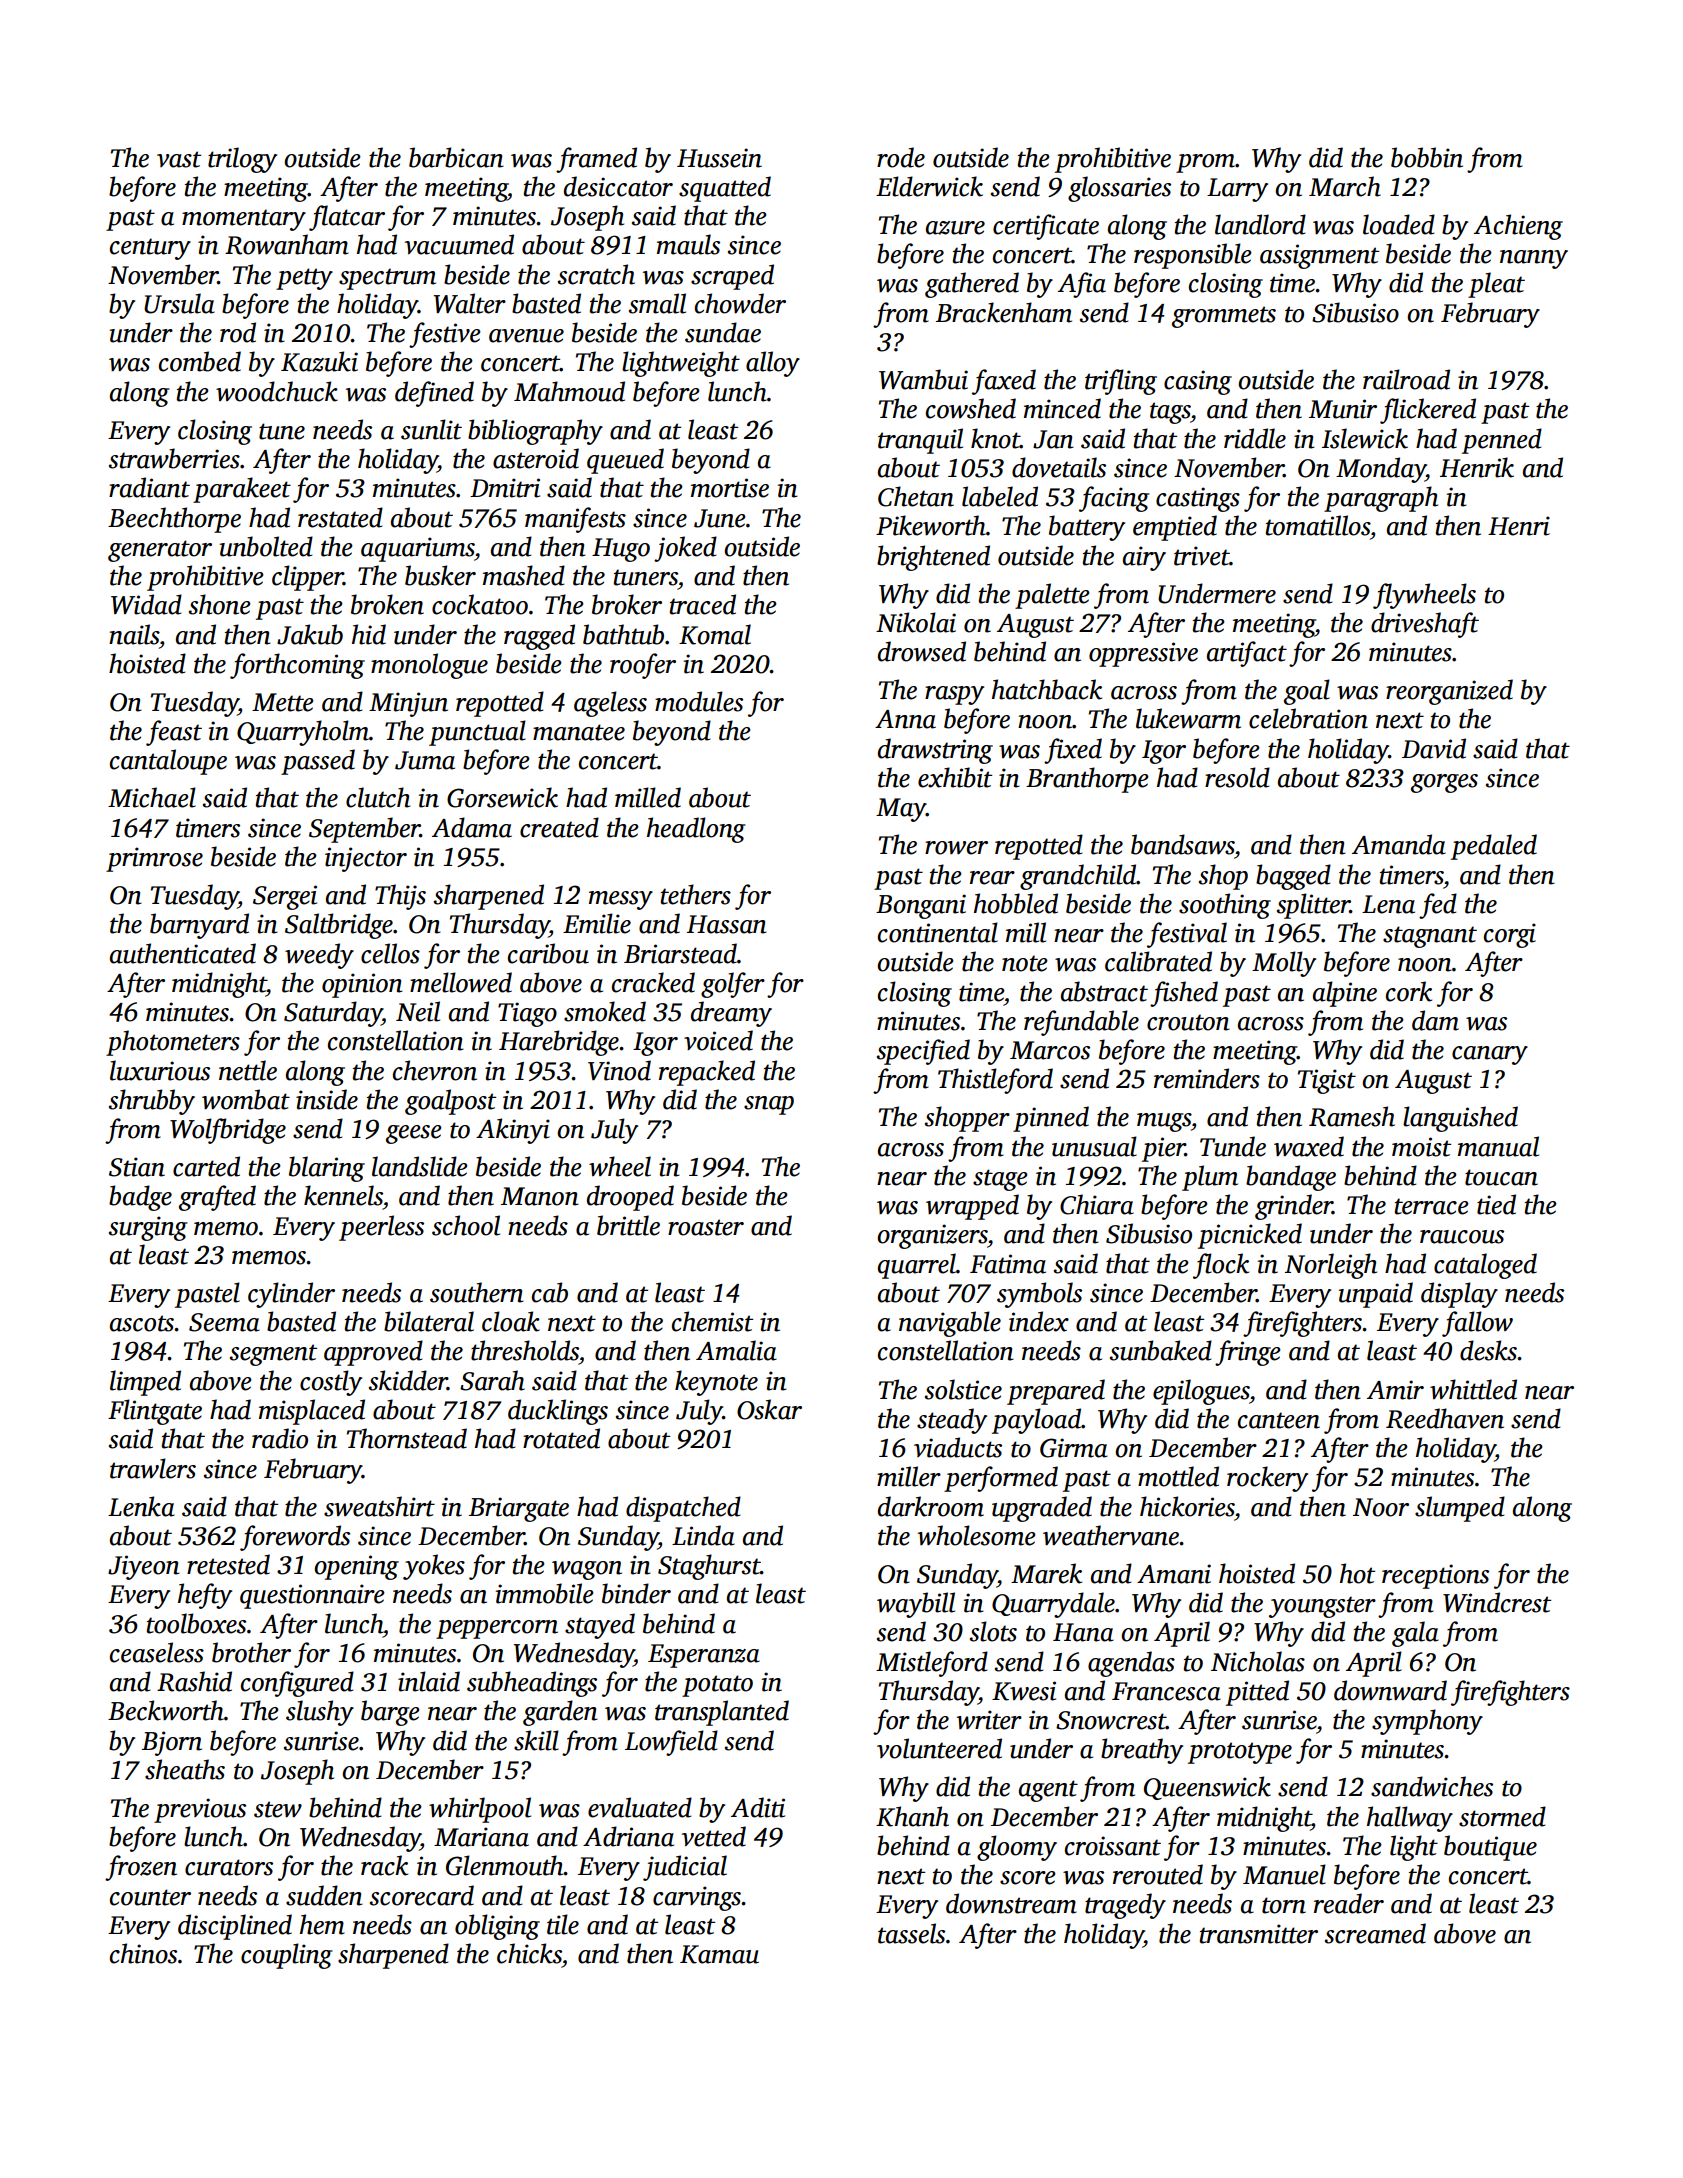 This screenshot has height=2178, width=1683. What do you see at coordinates (217, 1198) in the screenshot?
I see `grafted` at bounding box center [217, 1198].
